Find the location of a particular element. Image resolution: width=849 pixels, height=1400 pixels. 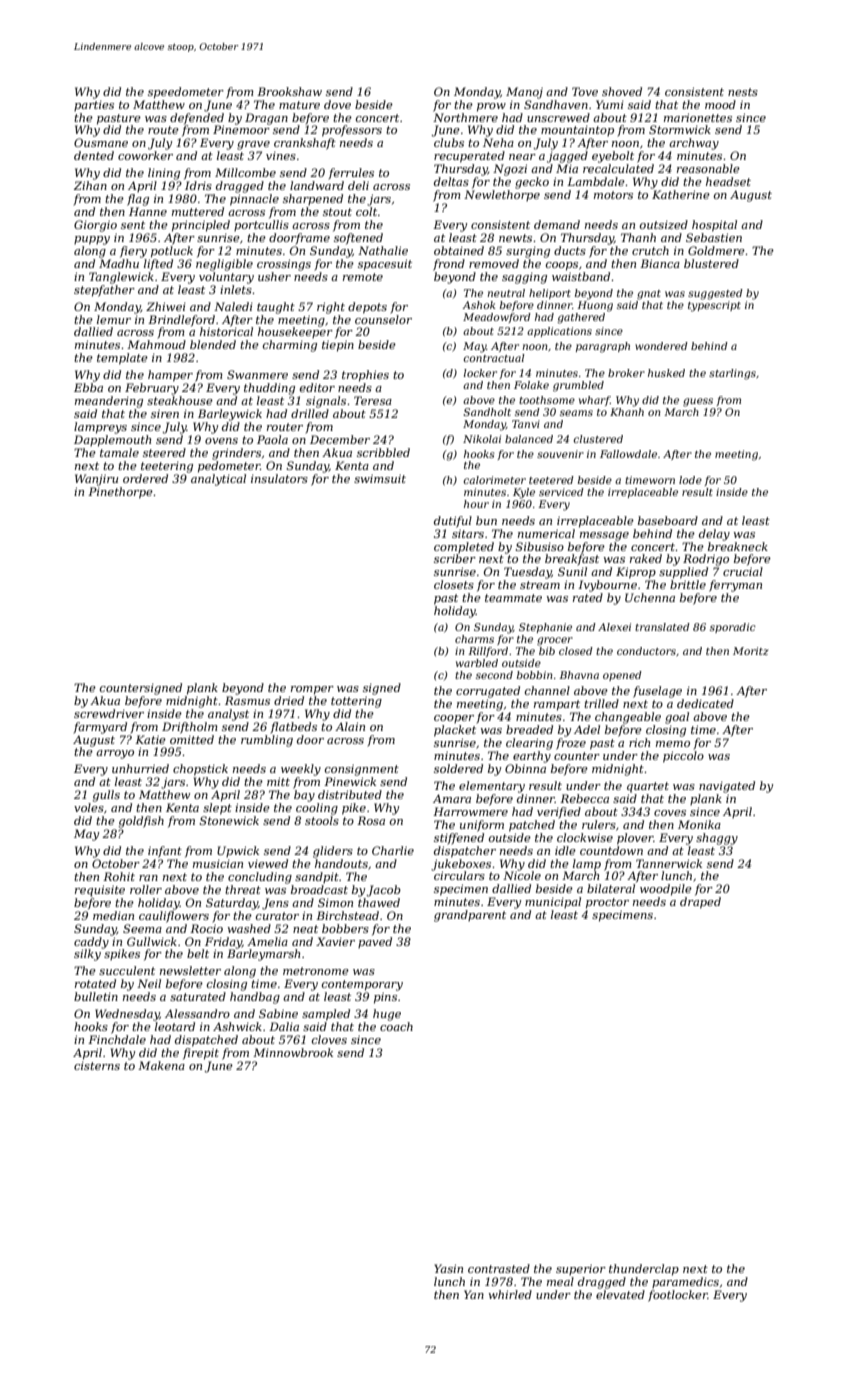

consignment is located at coordinates (362, 770).
